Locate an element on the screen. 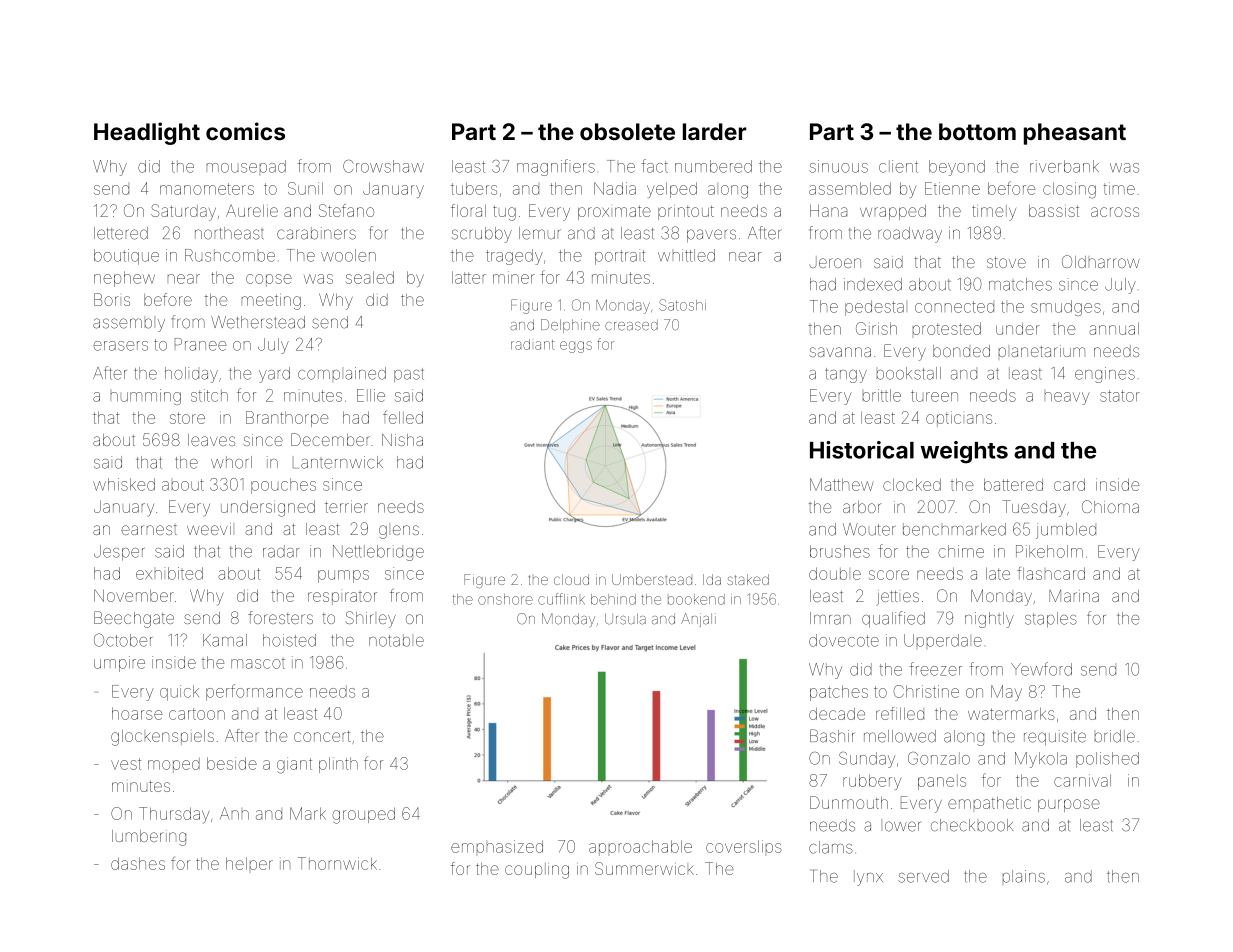 Image resolution: width=1233 pixels, height=952 pixels. whorl is located at coordinates (231, 462).
